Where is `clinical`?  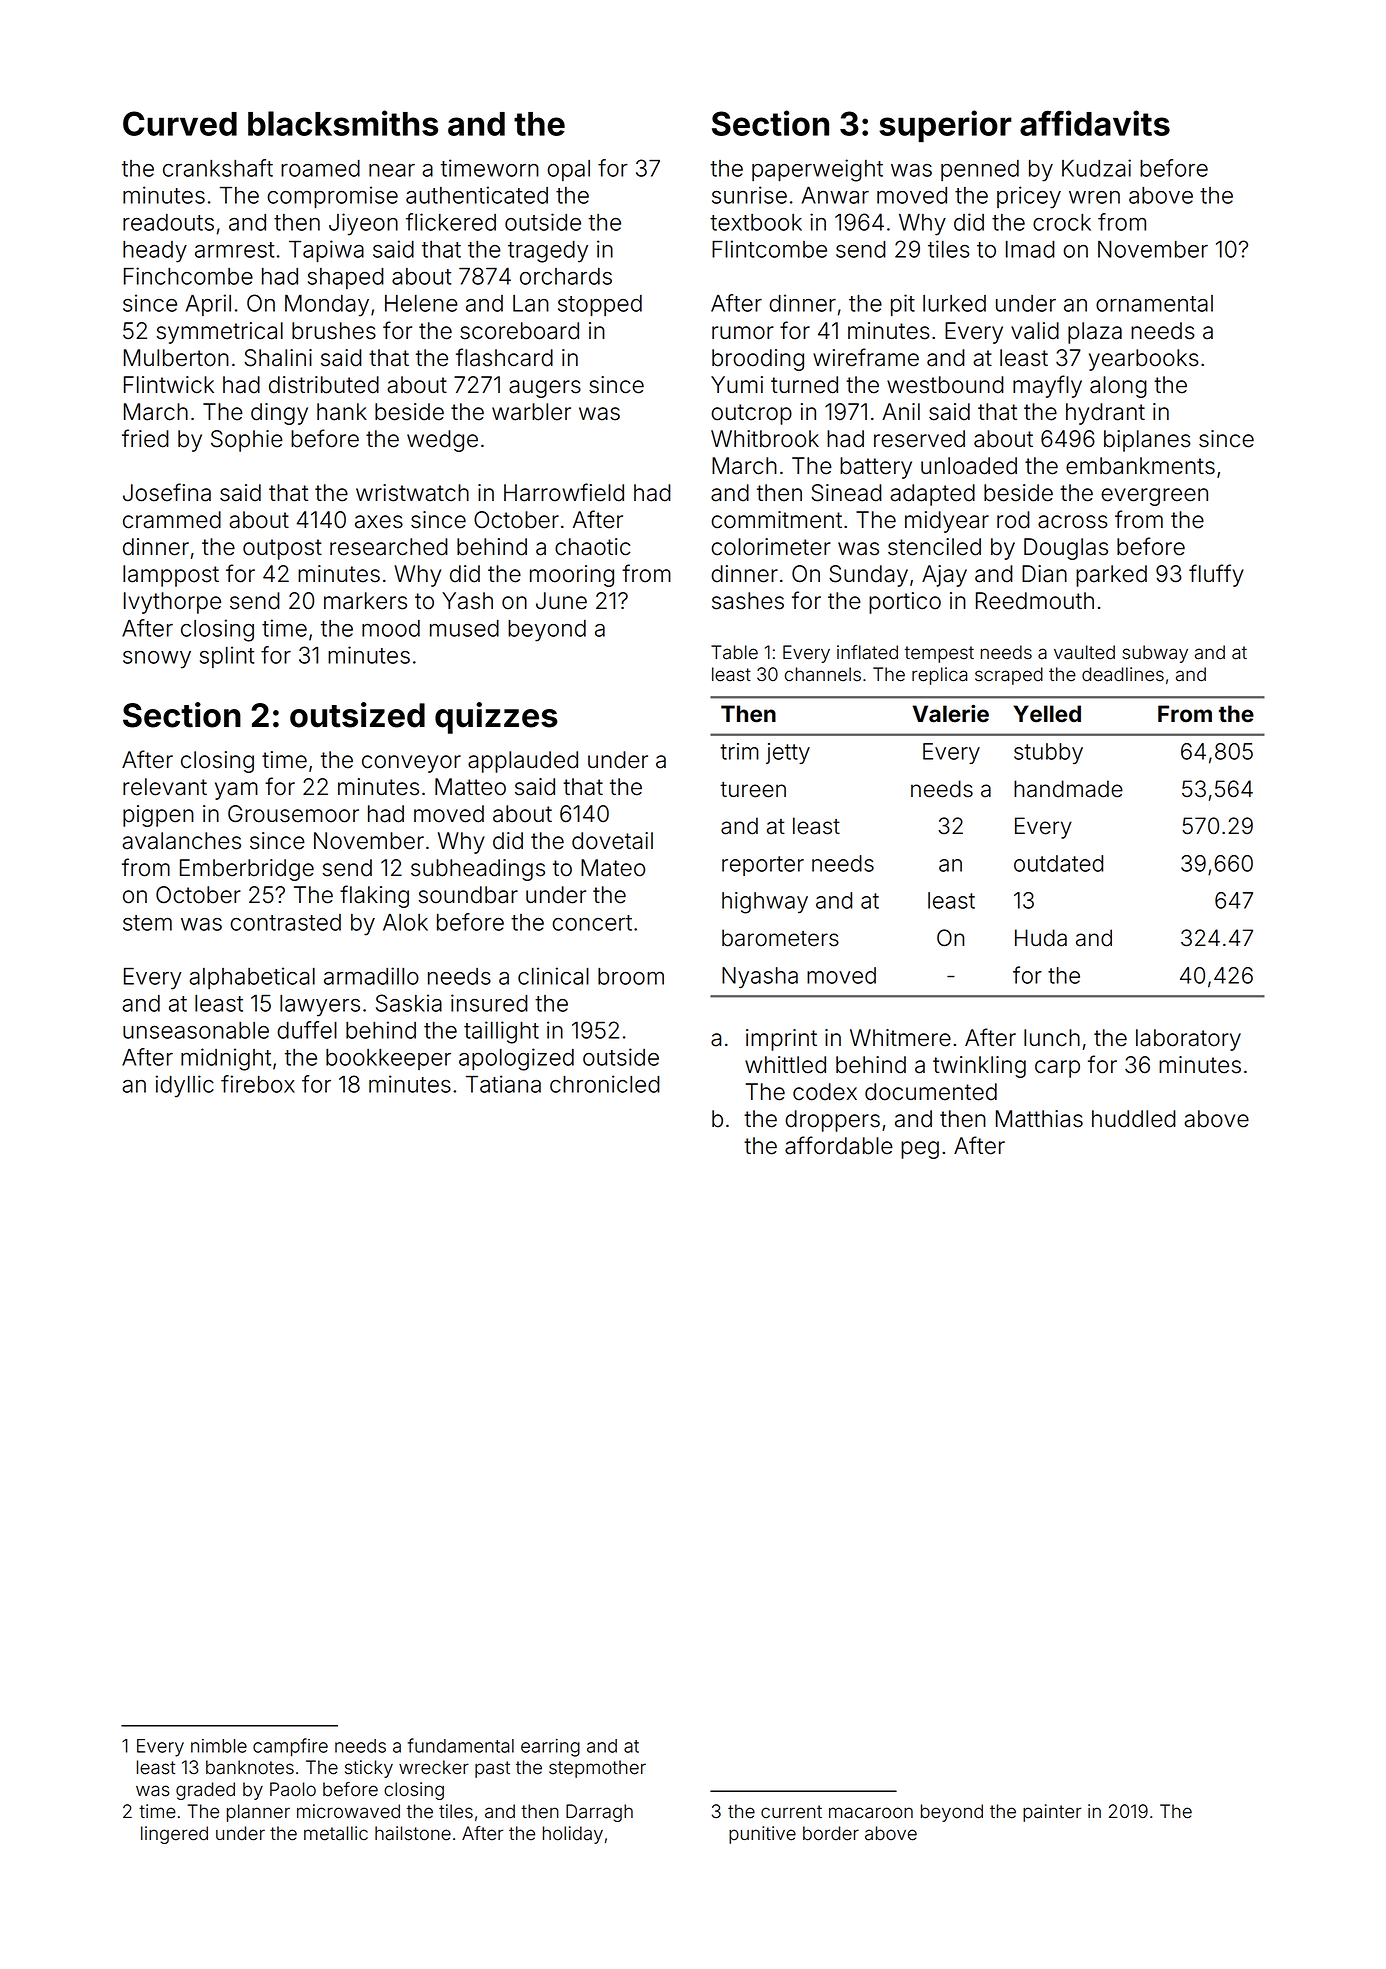 clinical is located at coordinates (553, 976).
